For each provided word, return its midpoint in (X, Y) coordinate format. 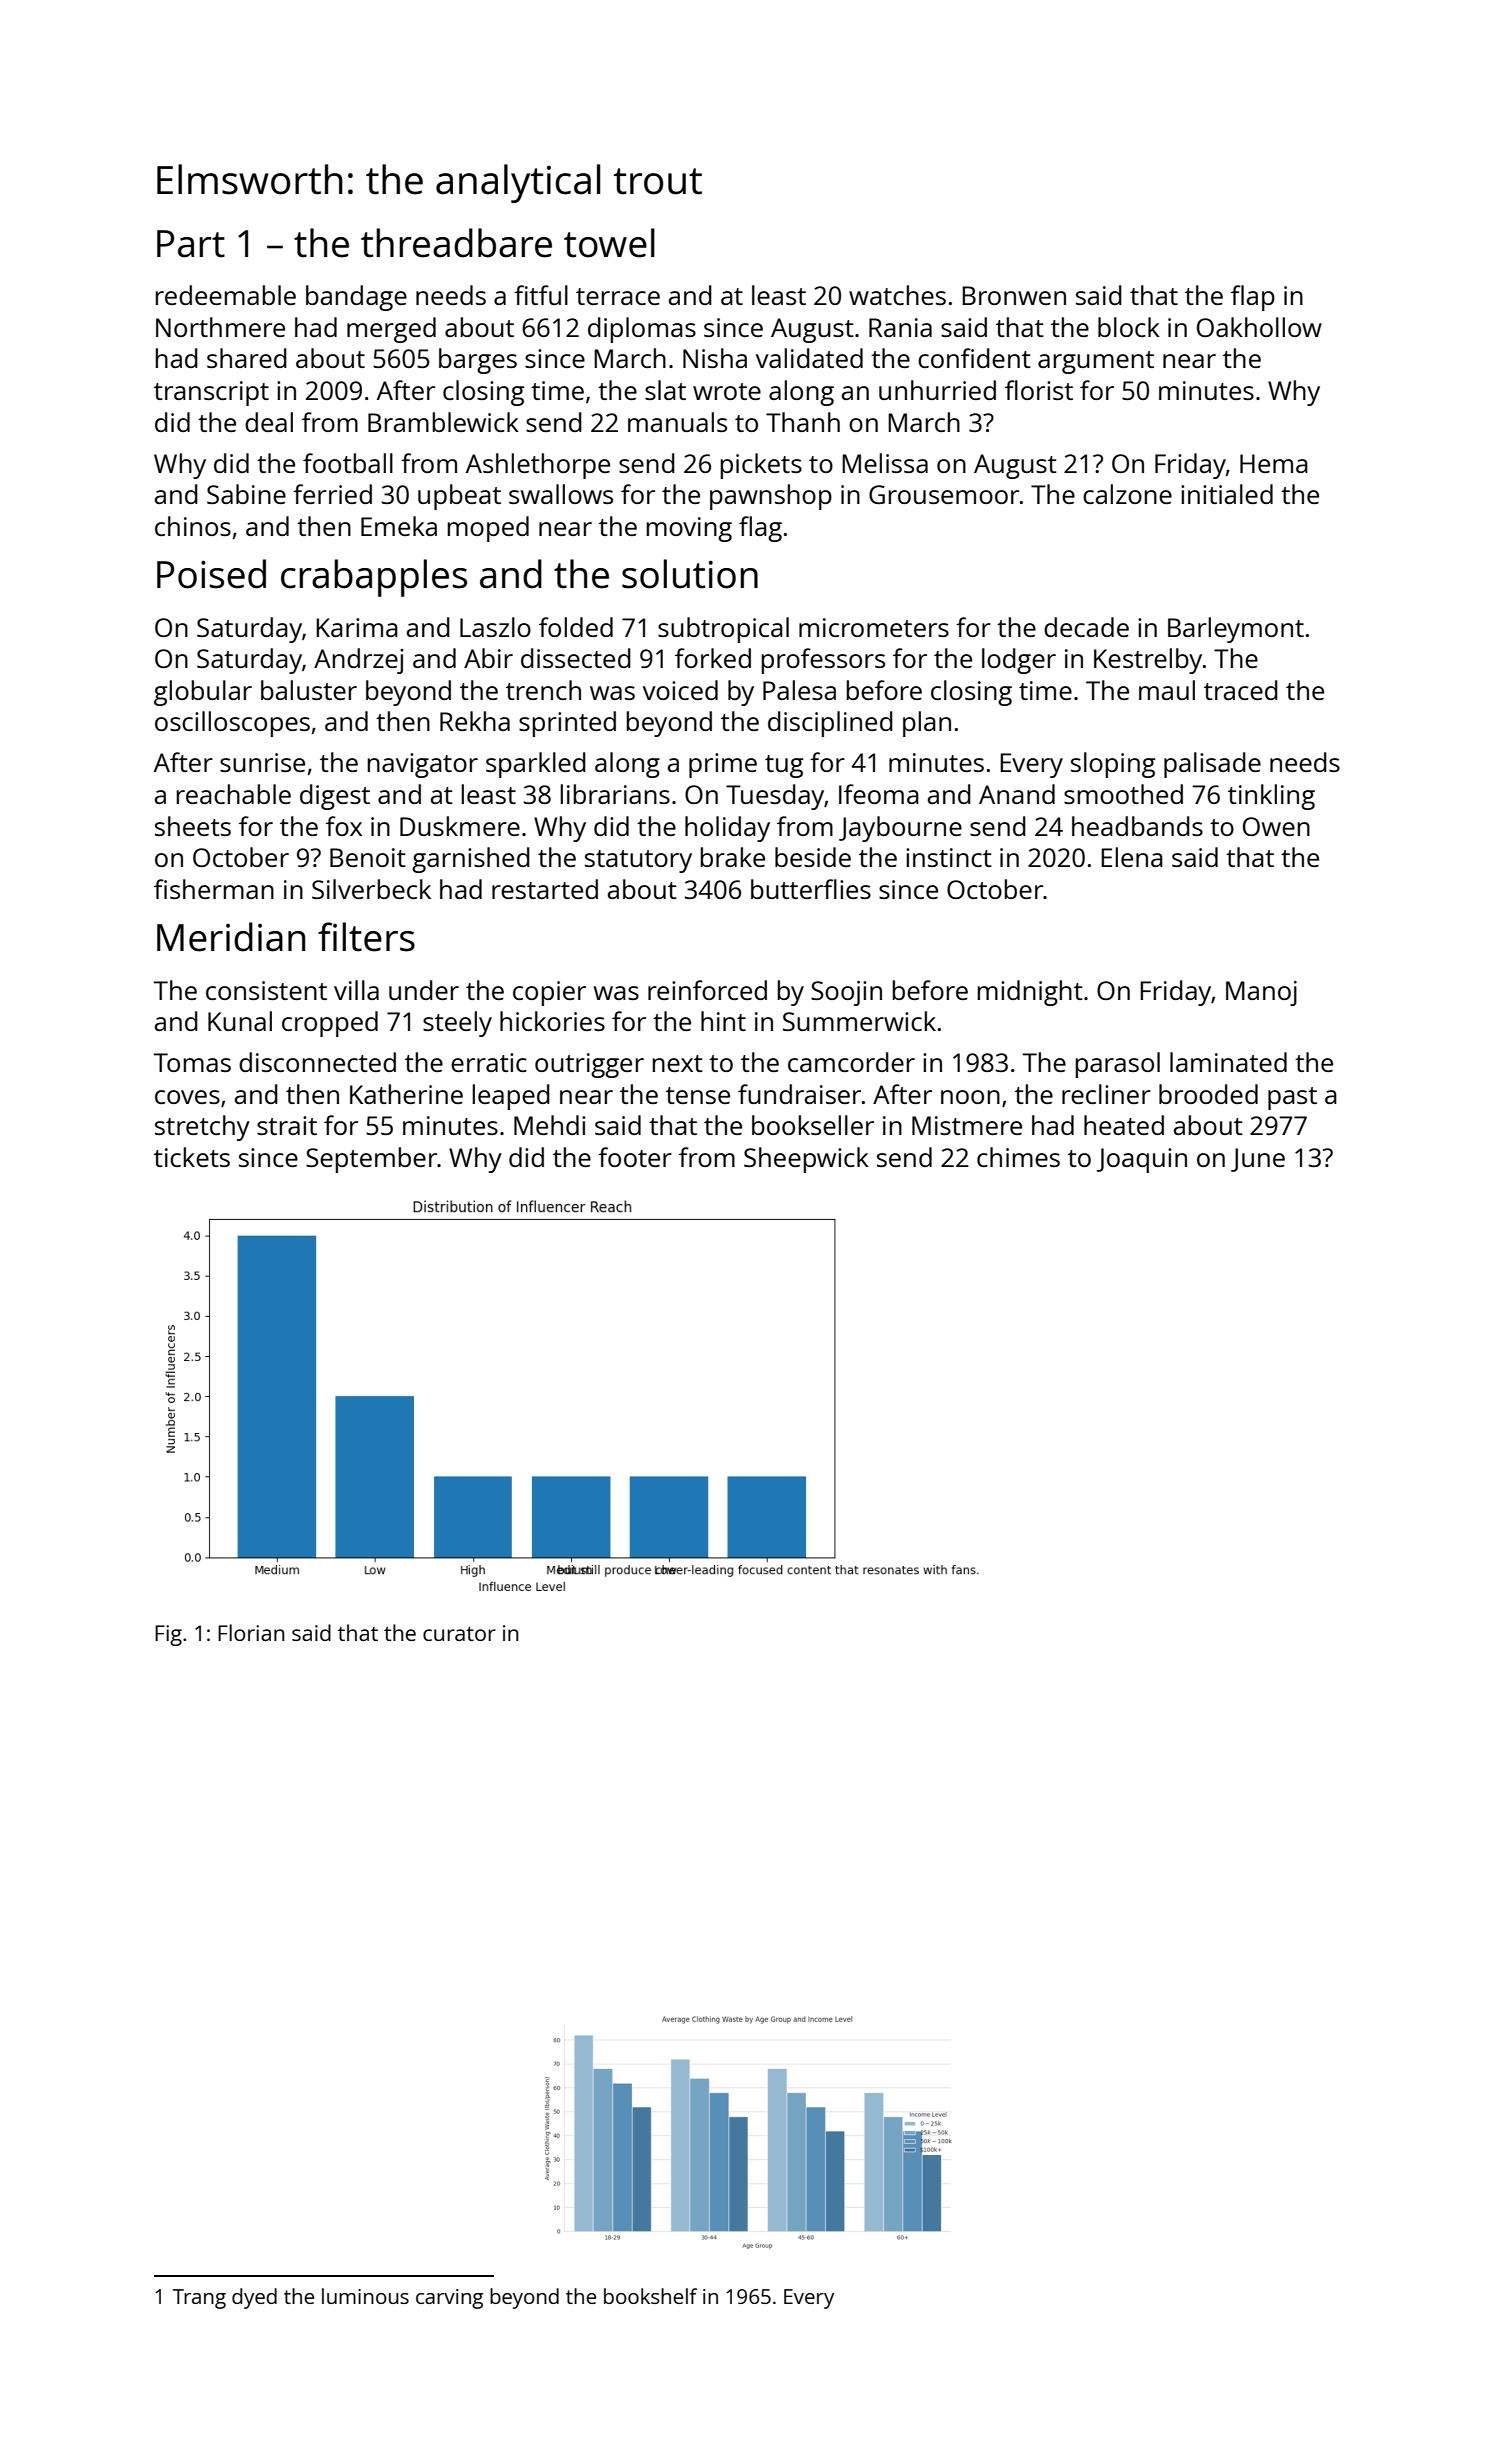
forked (713, 658)
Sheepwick (806, 1160)
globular (203, 693)
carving (449, 2299)
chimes (1018, 1157)
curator (459, 1633)
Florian (251, 1632)
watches (897, 295)
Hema (1274, 463)
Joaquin (1142, 1160)
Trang (199, 2299)
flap (1253, 298)
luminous (365, 2296)
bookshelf (650, 2296)
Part (191, 244)
